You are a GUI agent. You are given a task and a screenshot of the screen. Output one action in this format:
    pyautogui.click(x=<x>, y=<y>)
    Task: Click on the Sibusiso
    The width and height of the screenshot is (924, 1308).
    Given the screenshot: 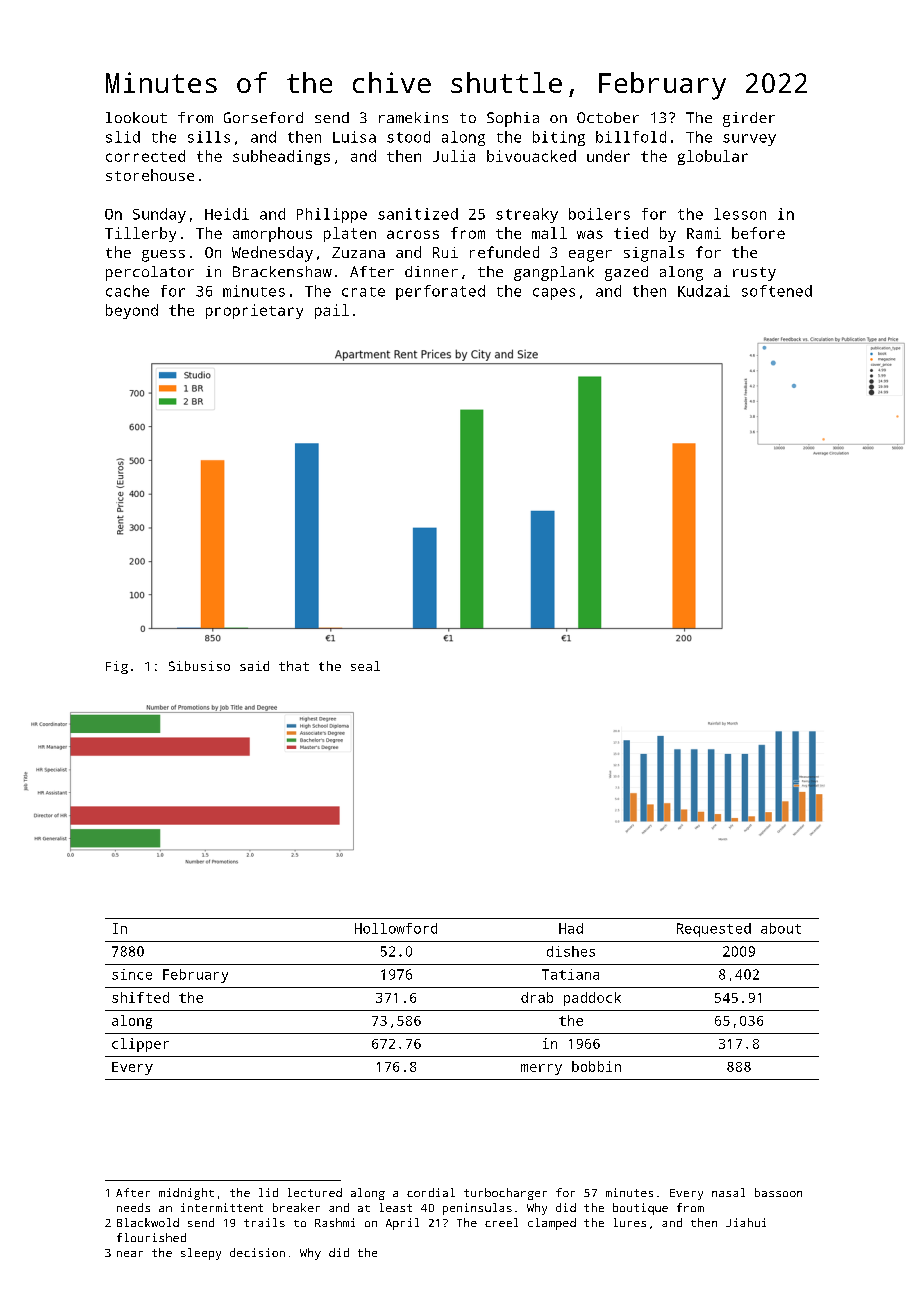 What is the action you would take?
    pyautogui.click(x=199, y=666)
